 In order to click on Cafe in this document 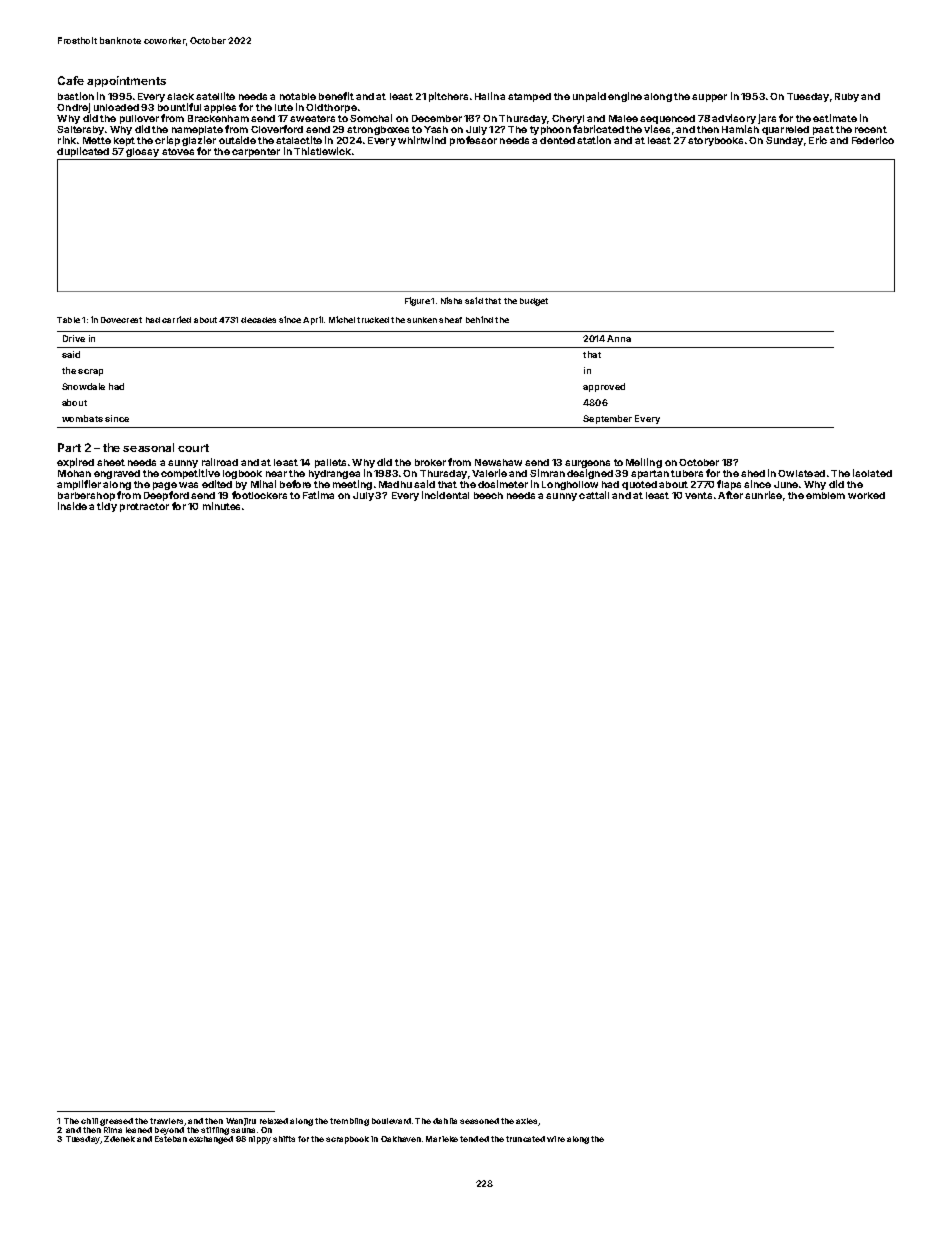, I will do `click(71, 80)`.
